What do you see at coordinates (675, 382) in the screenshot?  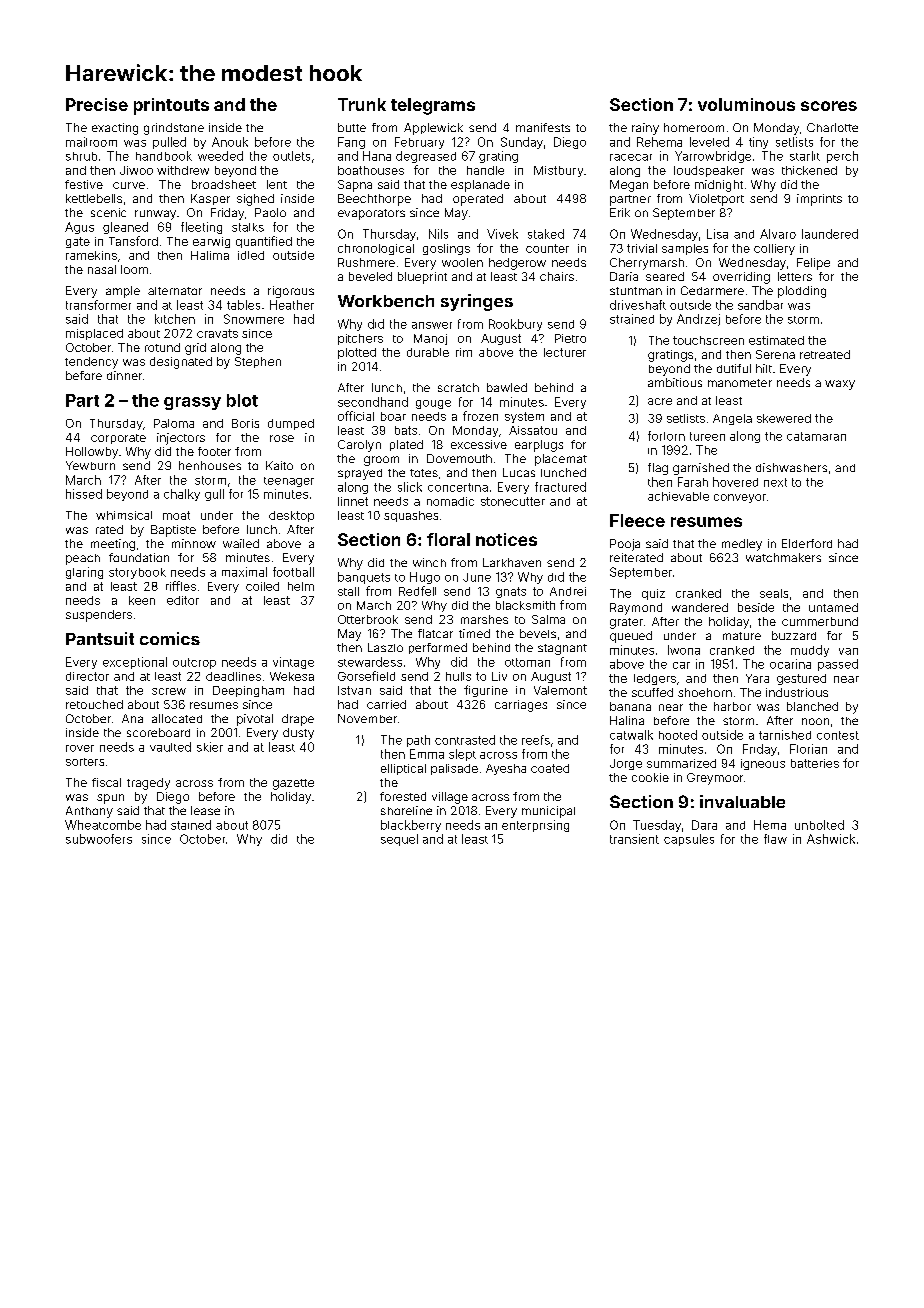 I see `ambitious` at bounding box center [675, 382].
